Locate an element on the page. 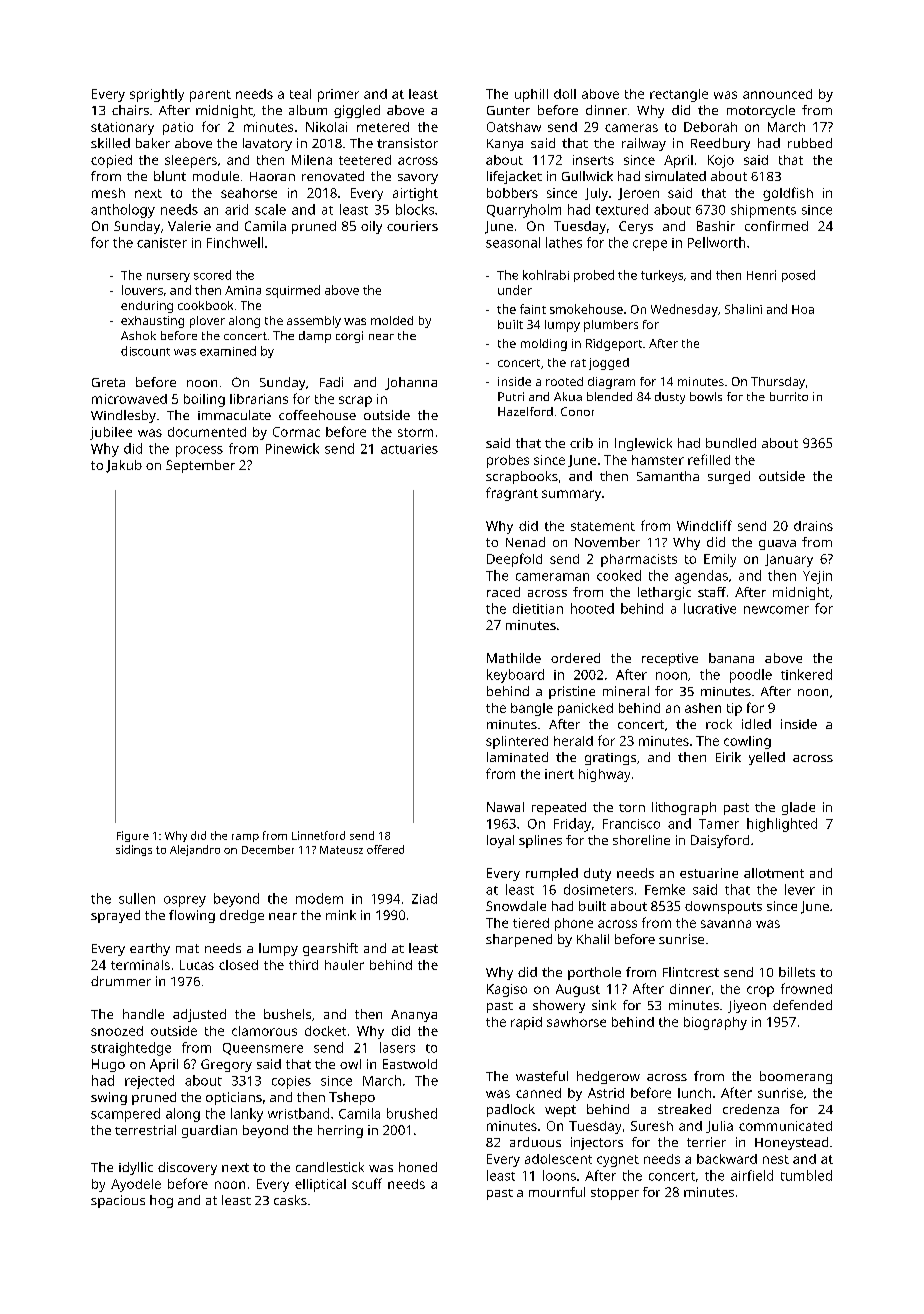  discovery is located at coordinates (187, 1168).
